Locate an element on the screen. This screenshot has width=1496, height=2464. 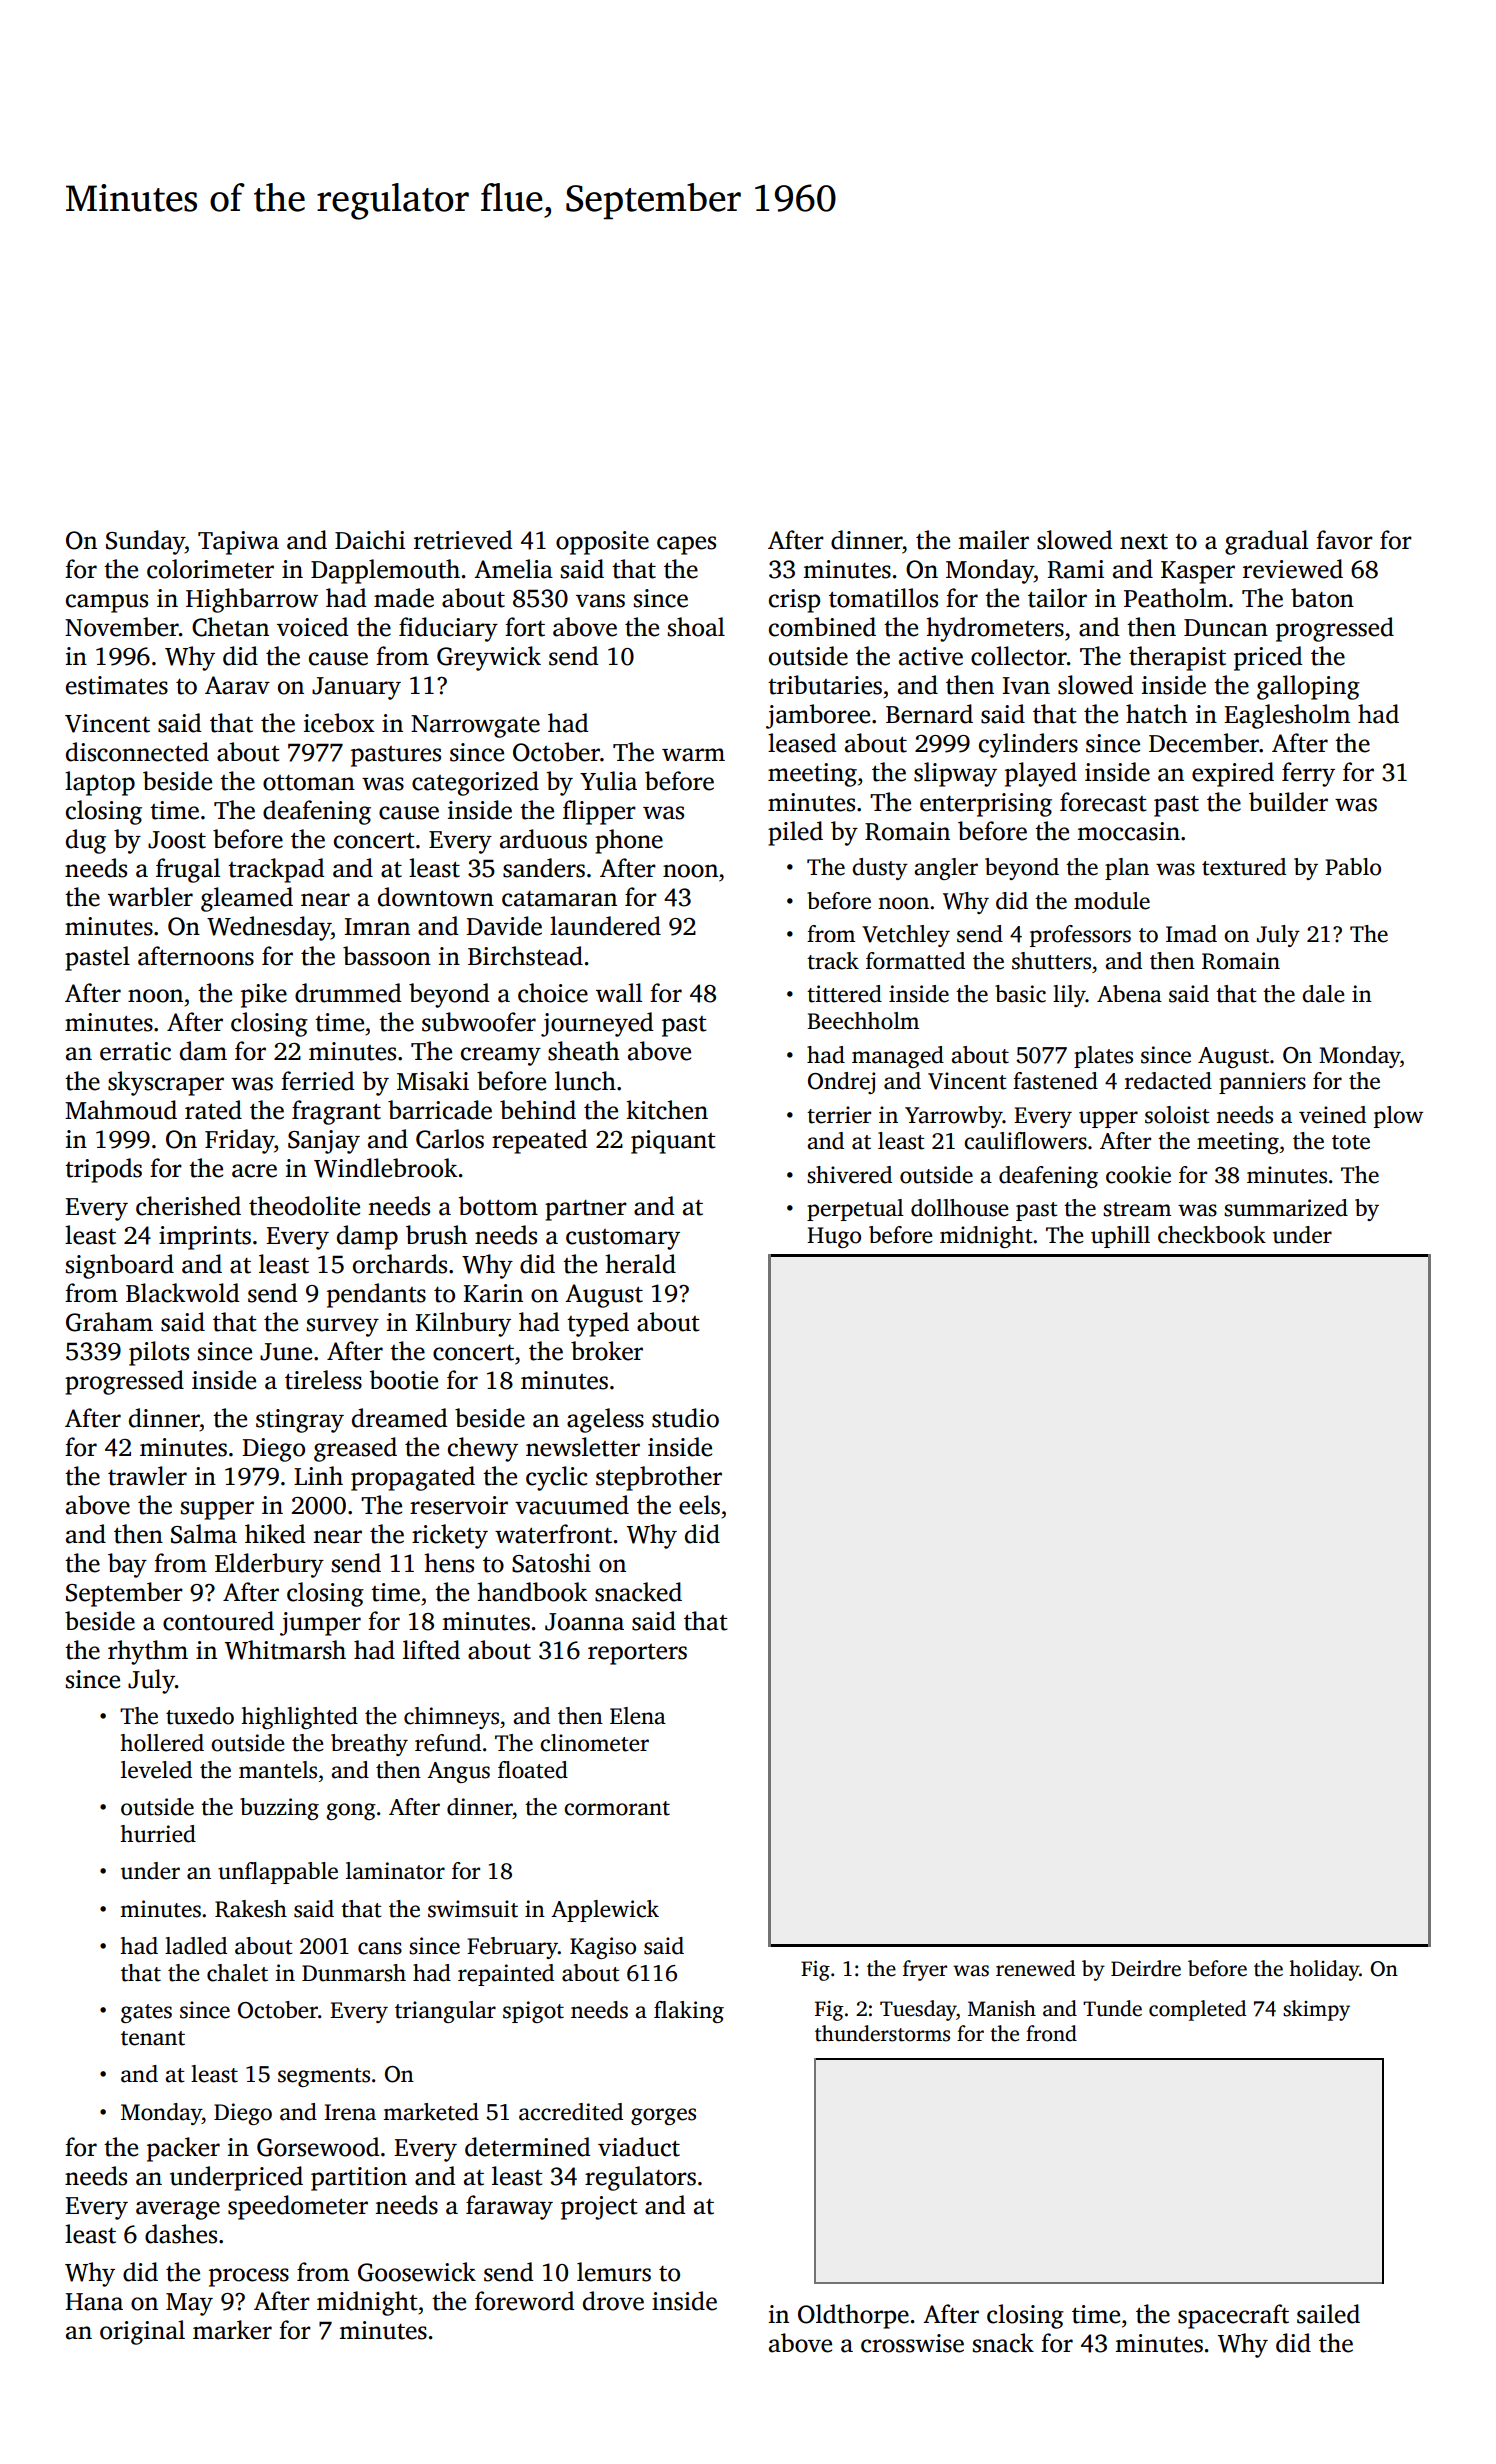
downtown is located at coordinates (436, 897).
